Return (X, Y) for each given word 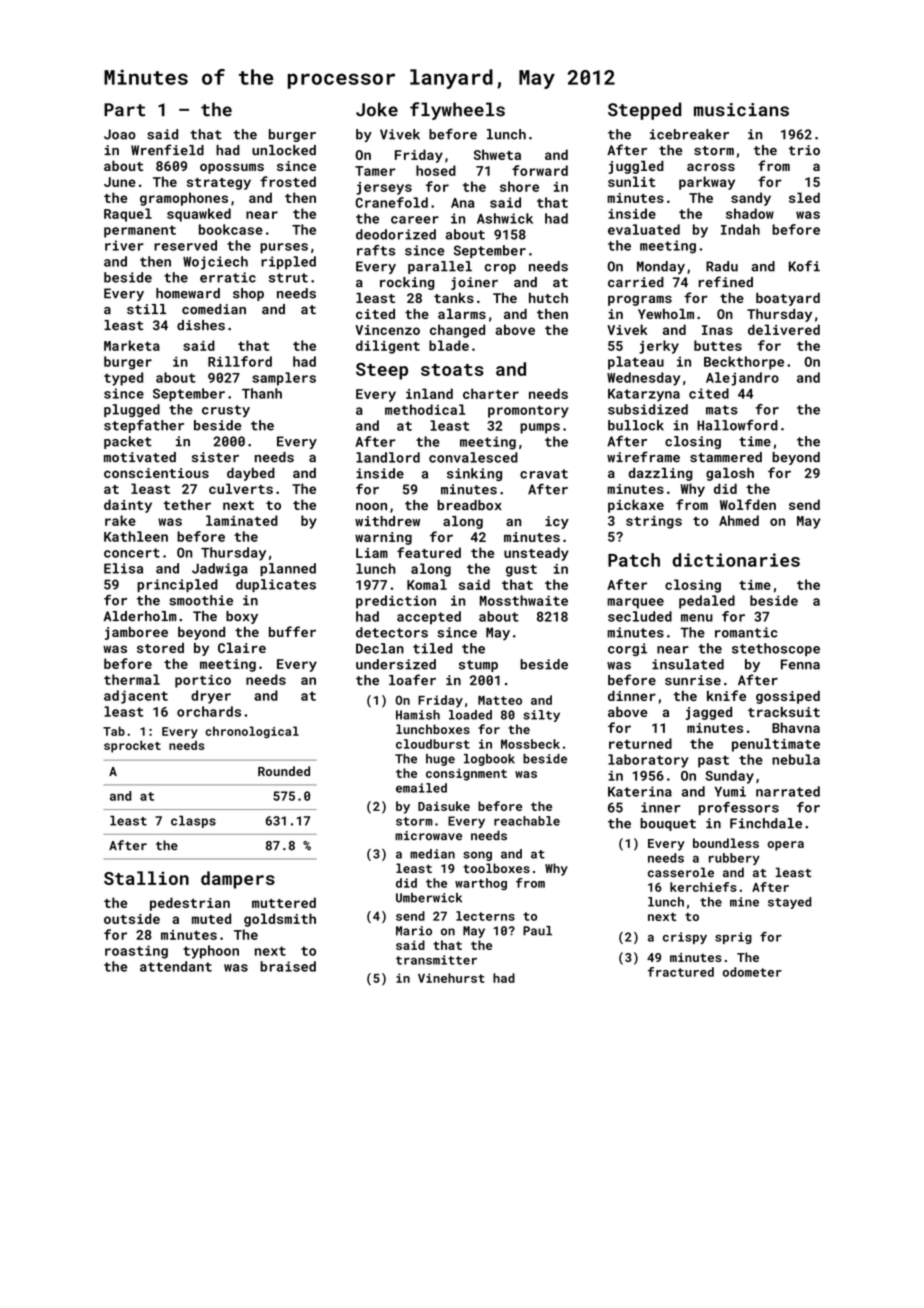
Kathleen (136, 536)
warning (383, 538)
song (477, 856)
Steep (382, 371)
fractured (681, 972)
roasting (136, 952)
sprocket (132, 747)
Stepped (644, 111)
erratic (228, 277)
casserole (681, 872)
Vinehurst (451, 978)
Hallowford (737, 425)
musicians (741, 110)
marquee (635, 603)
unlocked (284, 150)
